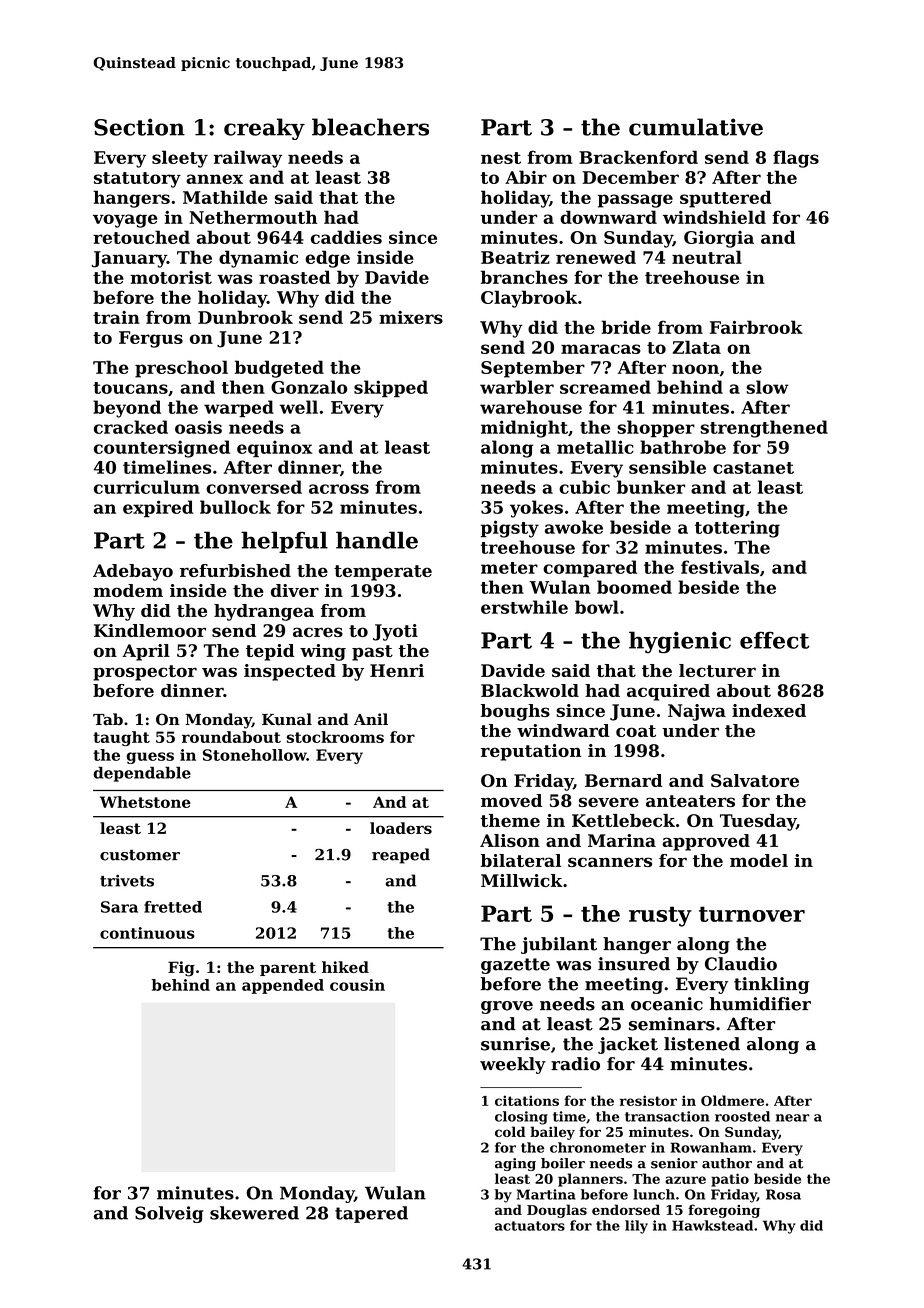  What do you see at coordinates (526, 177) in the screenshot?
I see `Abir` at bounding box center [526, 177].
